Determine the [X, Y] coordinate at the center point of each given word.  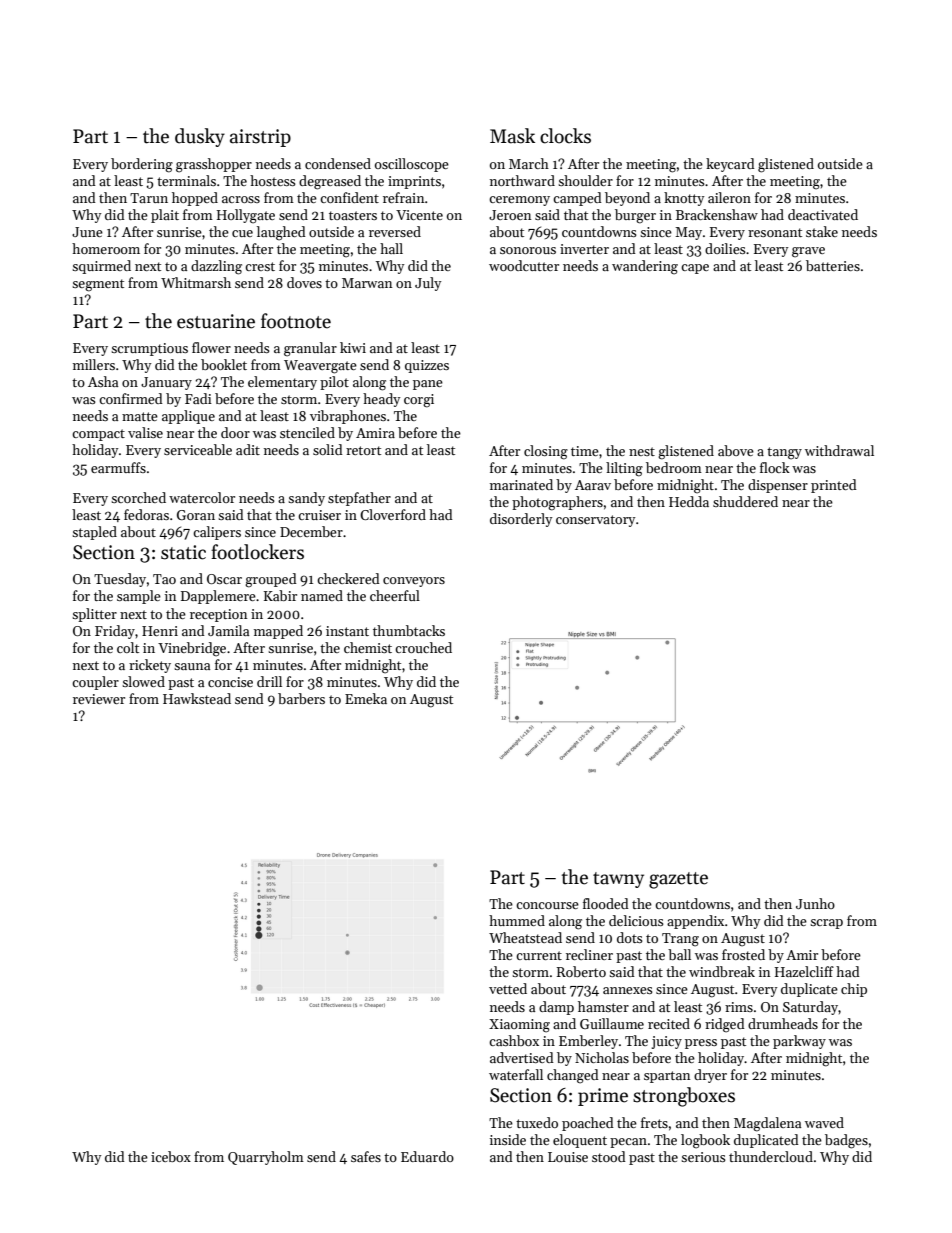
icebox [171, 1156]
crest [260, 266]
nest [642, 451]
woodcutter [524, 265]
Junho [815, 903]
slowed [143, 681]
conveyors [414, 582]
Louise [568, 1157]
